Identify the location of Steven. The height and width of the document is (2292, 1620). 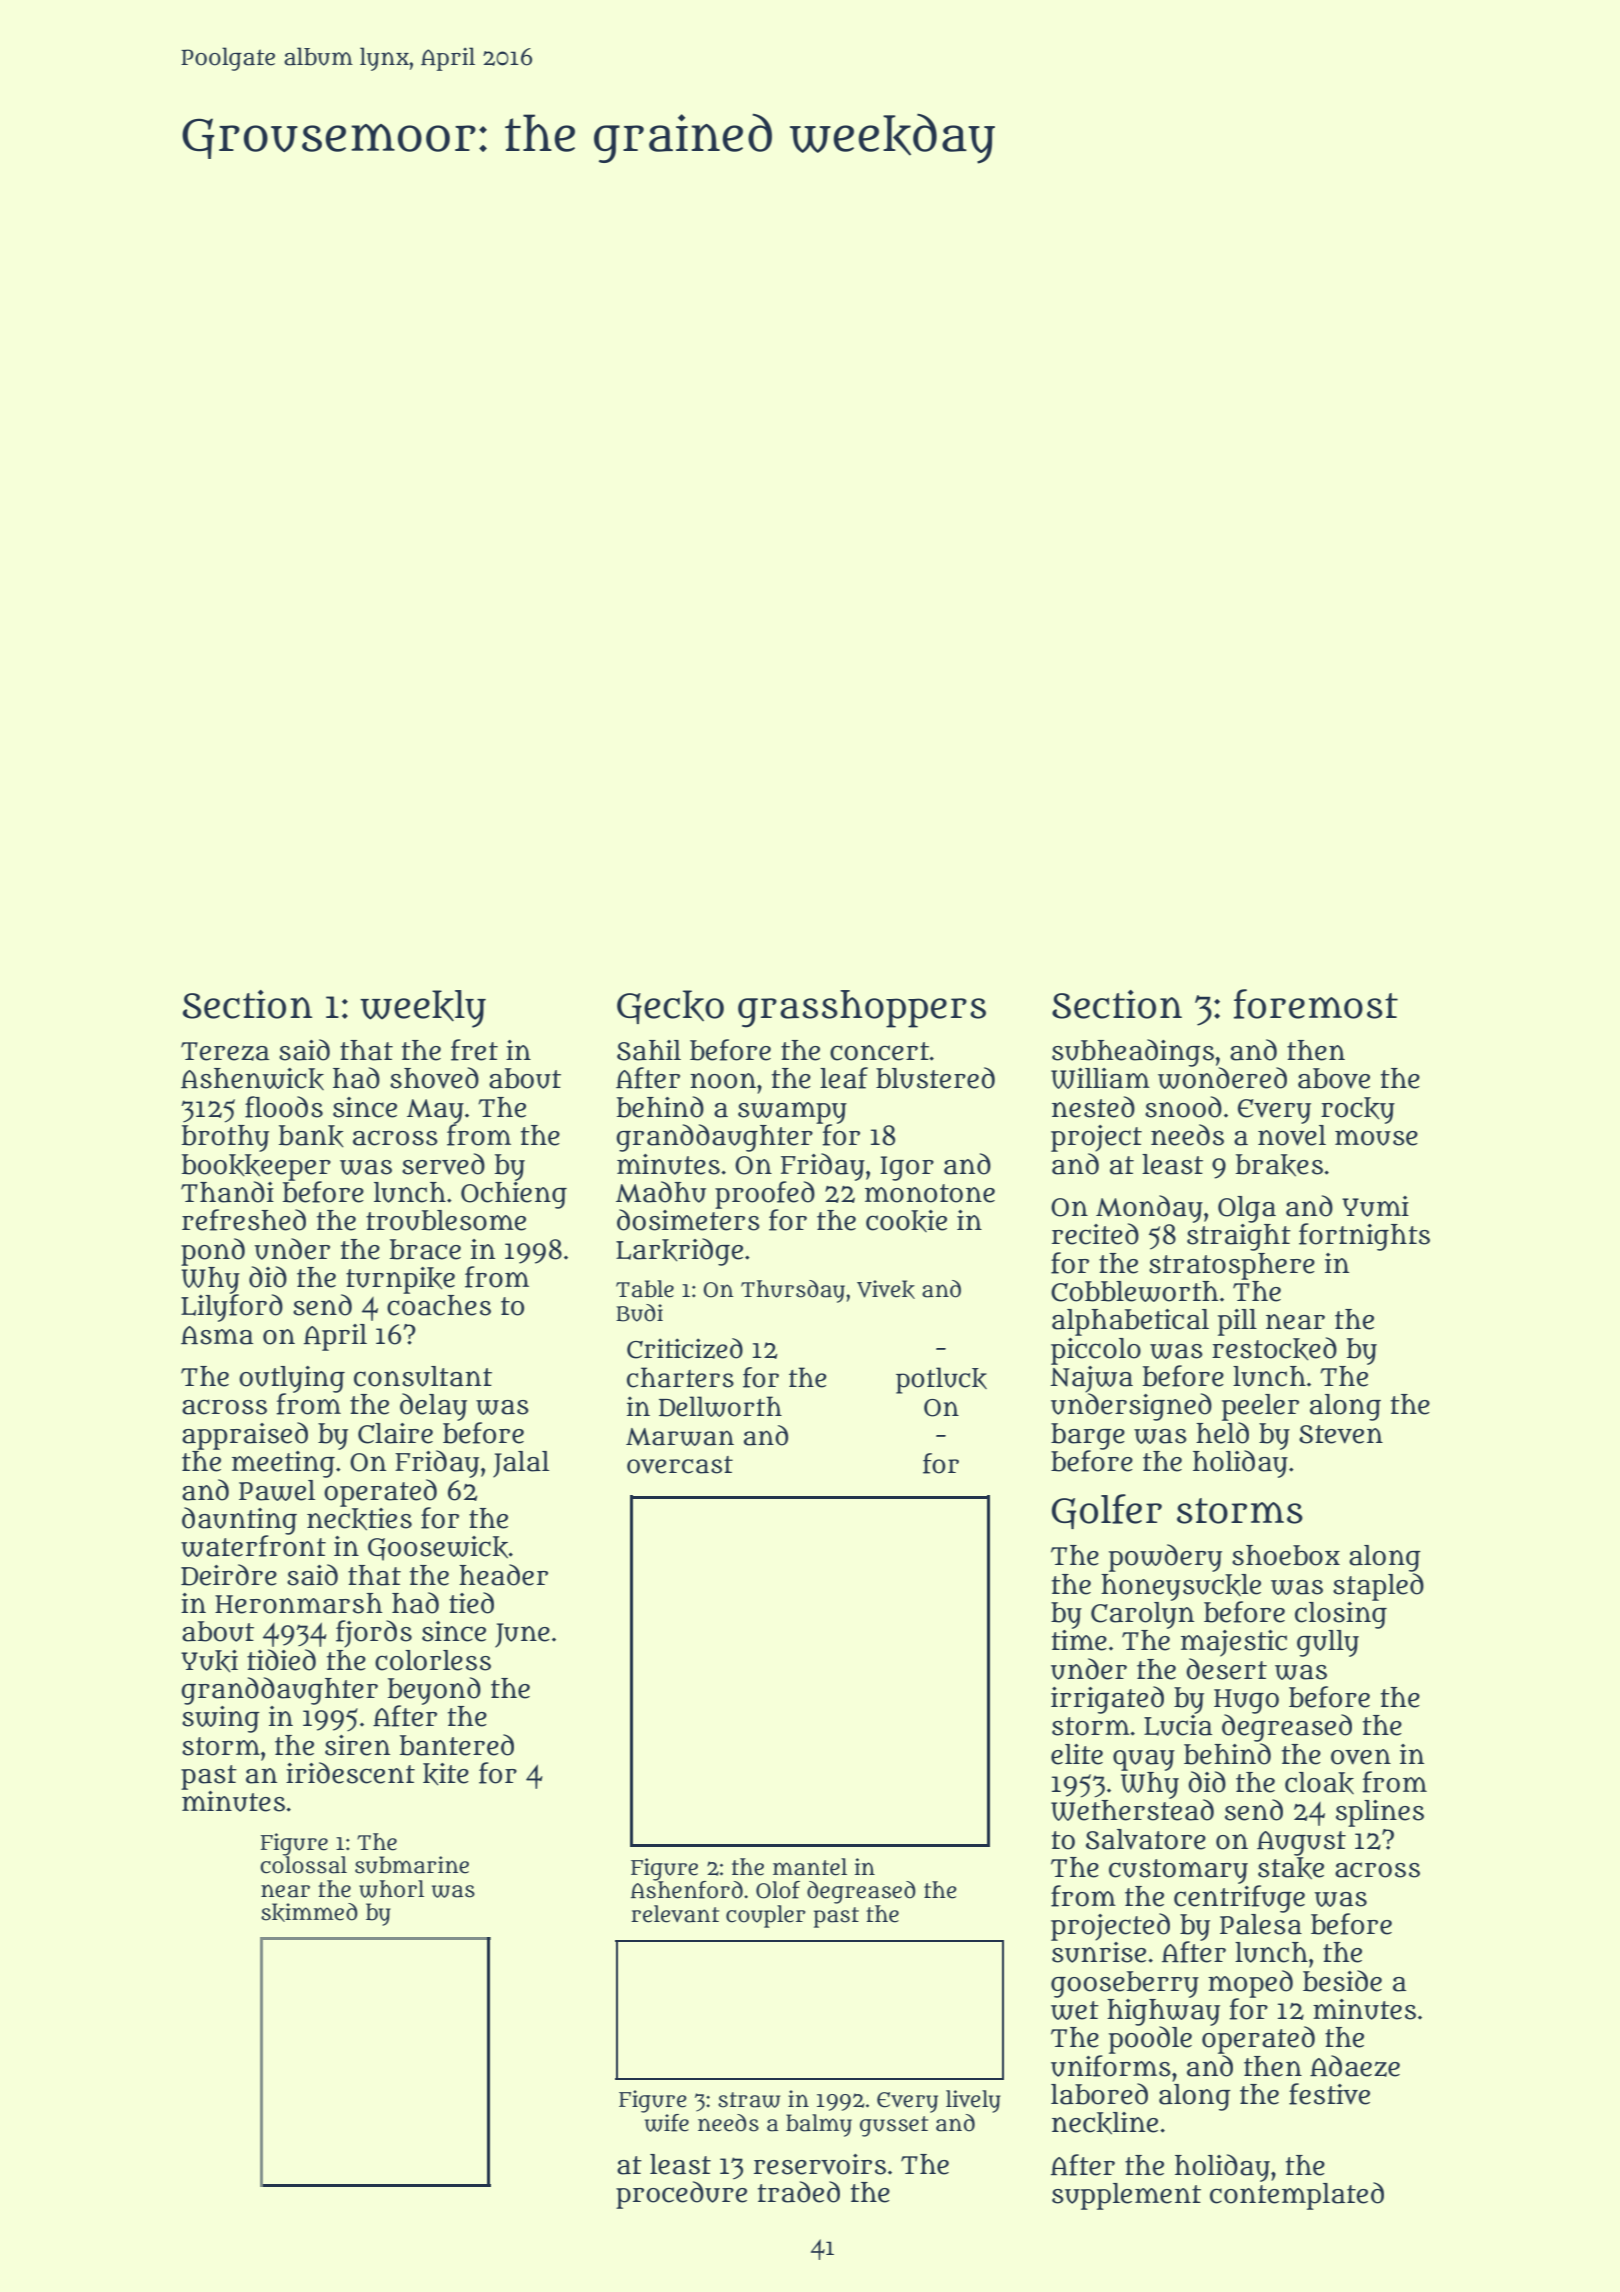
(1341, 1434).
